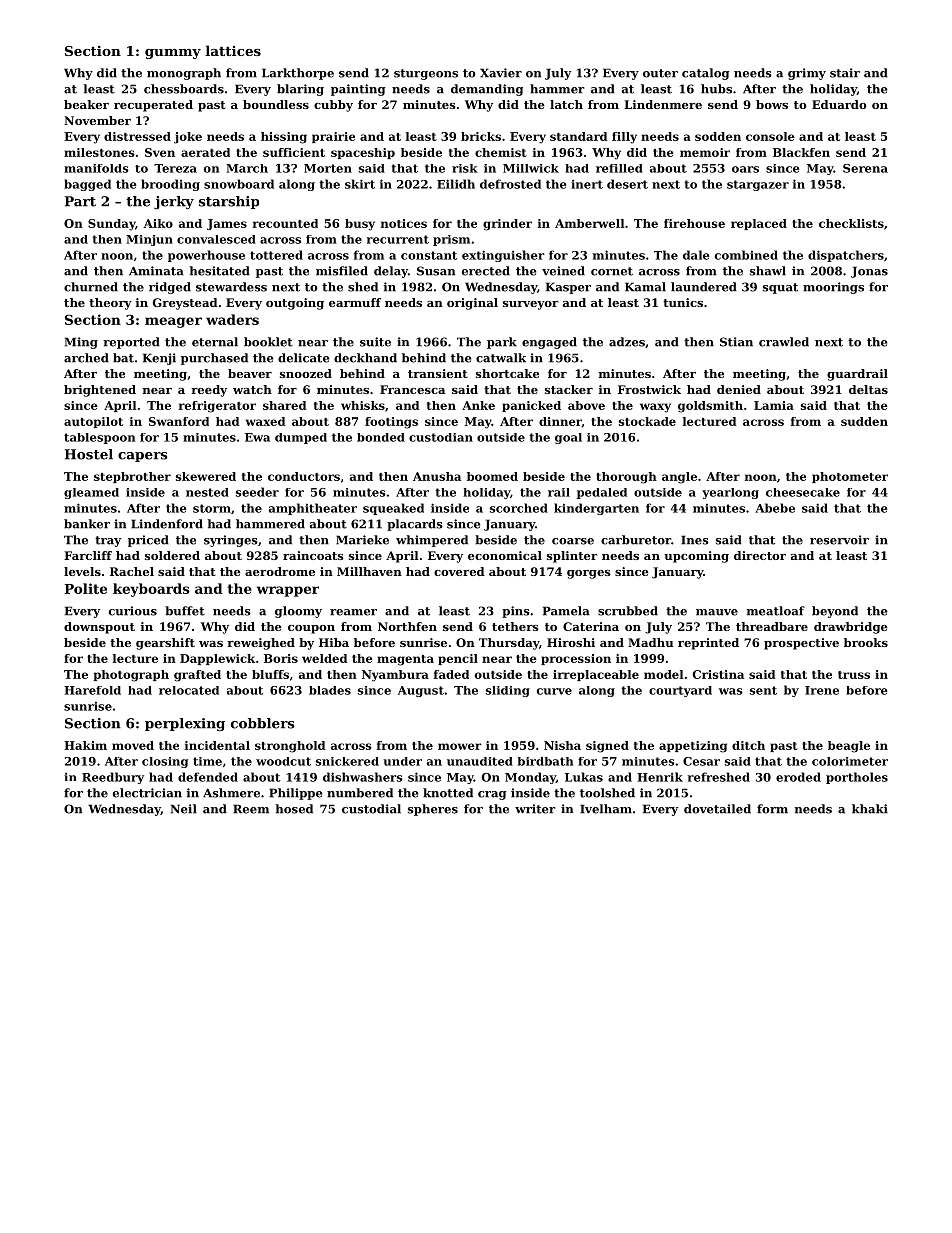 Image resolution: width=952 pixels, height=1233 pixels. I want to click on beyond, so click(835, 612).
